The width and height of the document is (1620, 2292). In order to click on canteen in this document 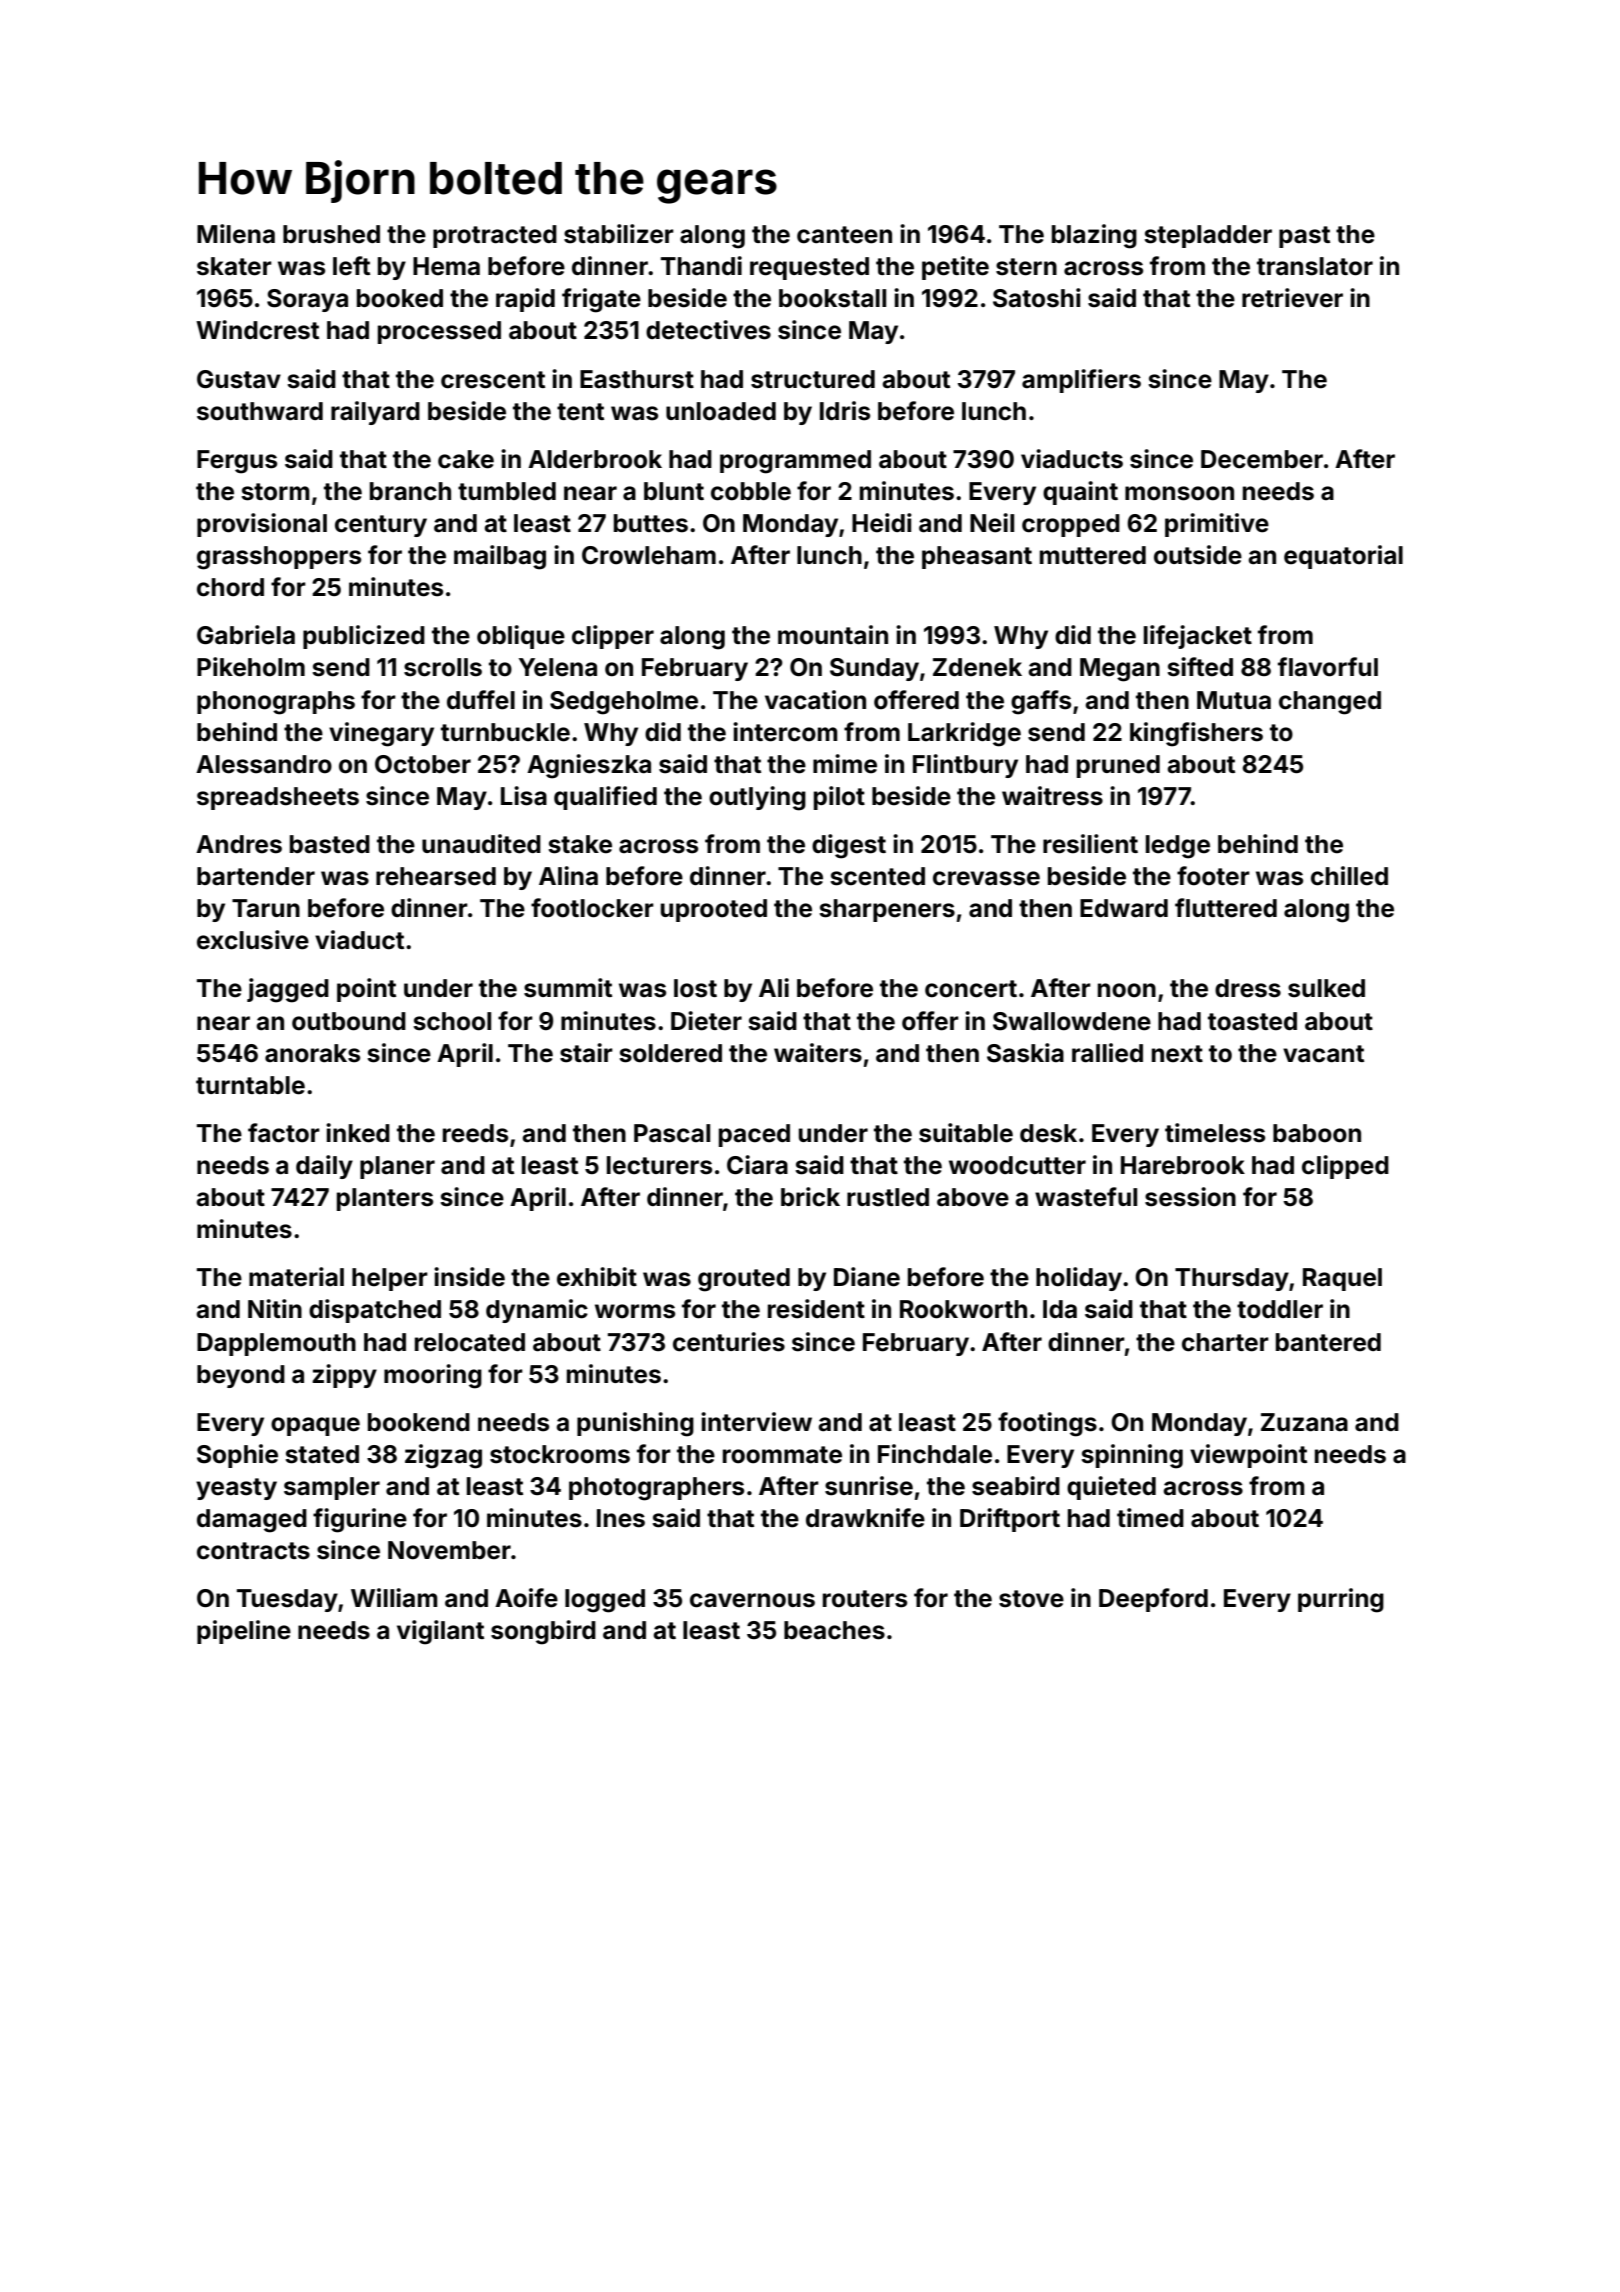, I will do `click(844, 235)`.
